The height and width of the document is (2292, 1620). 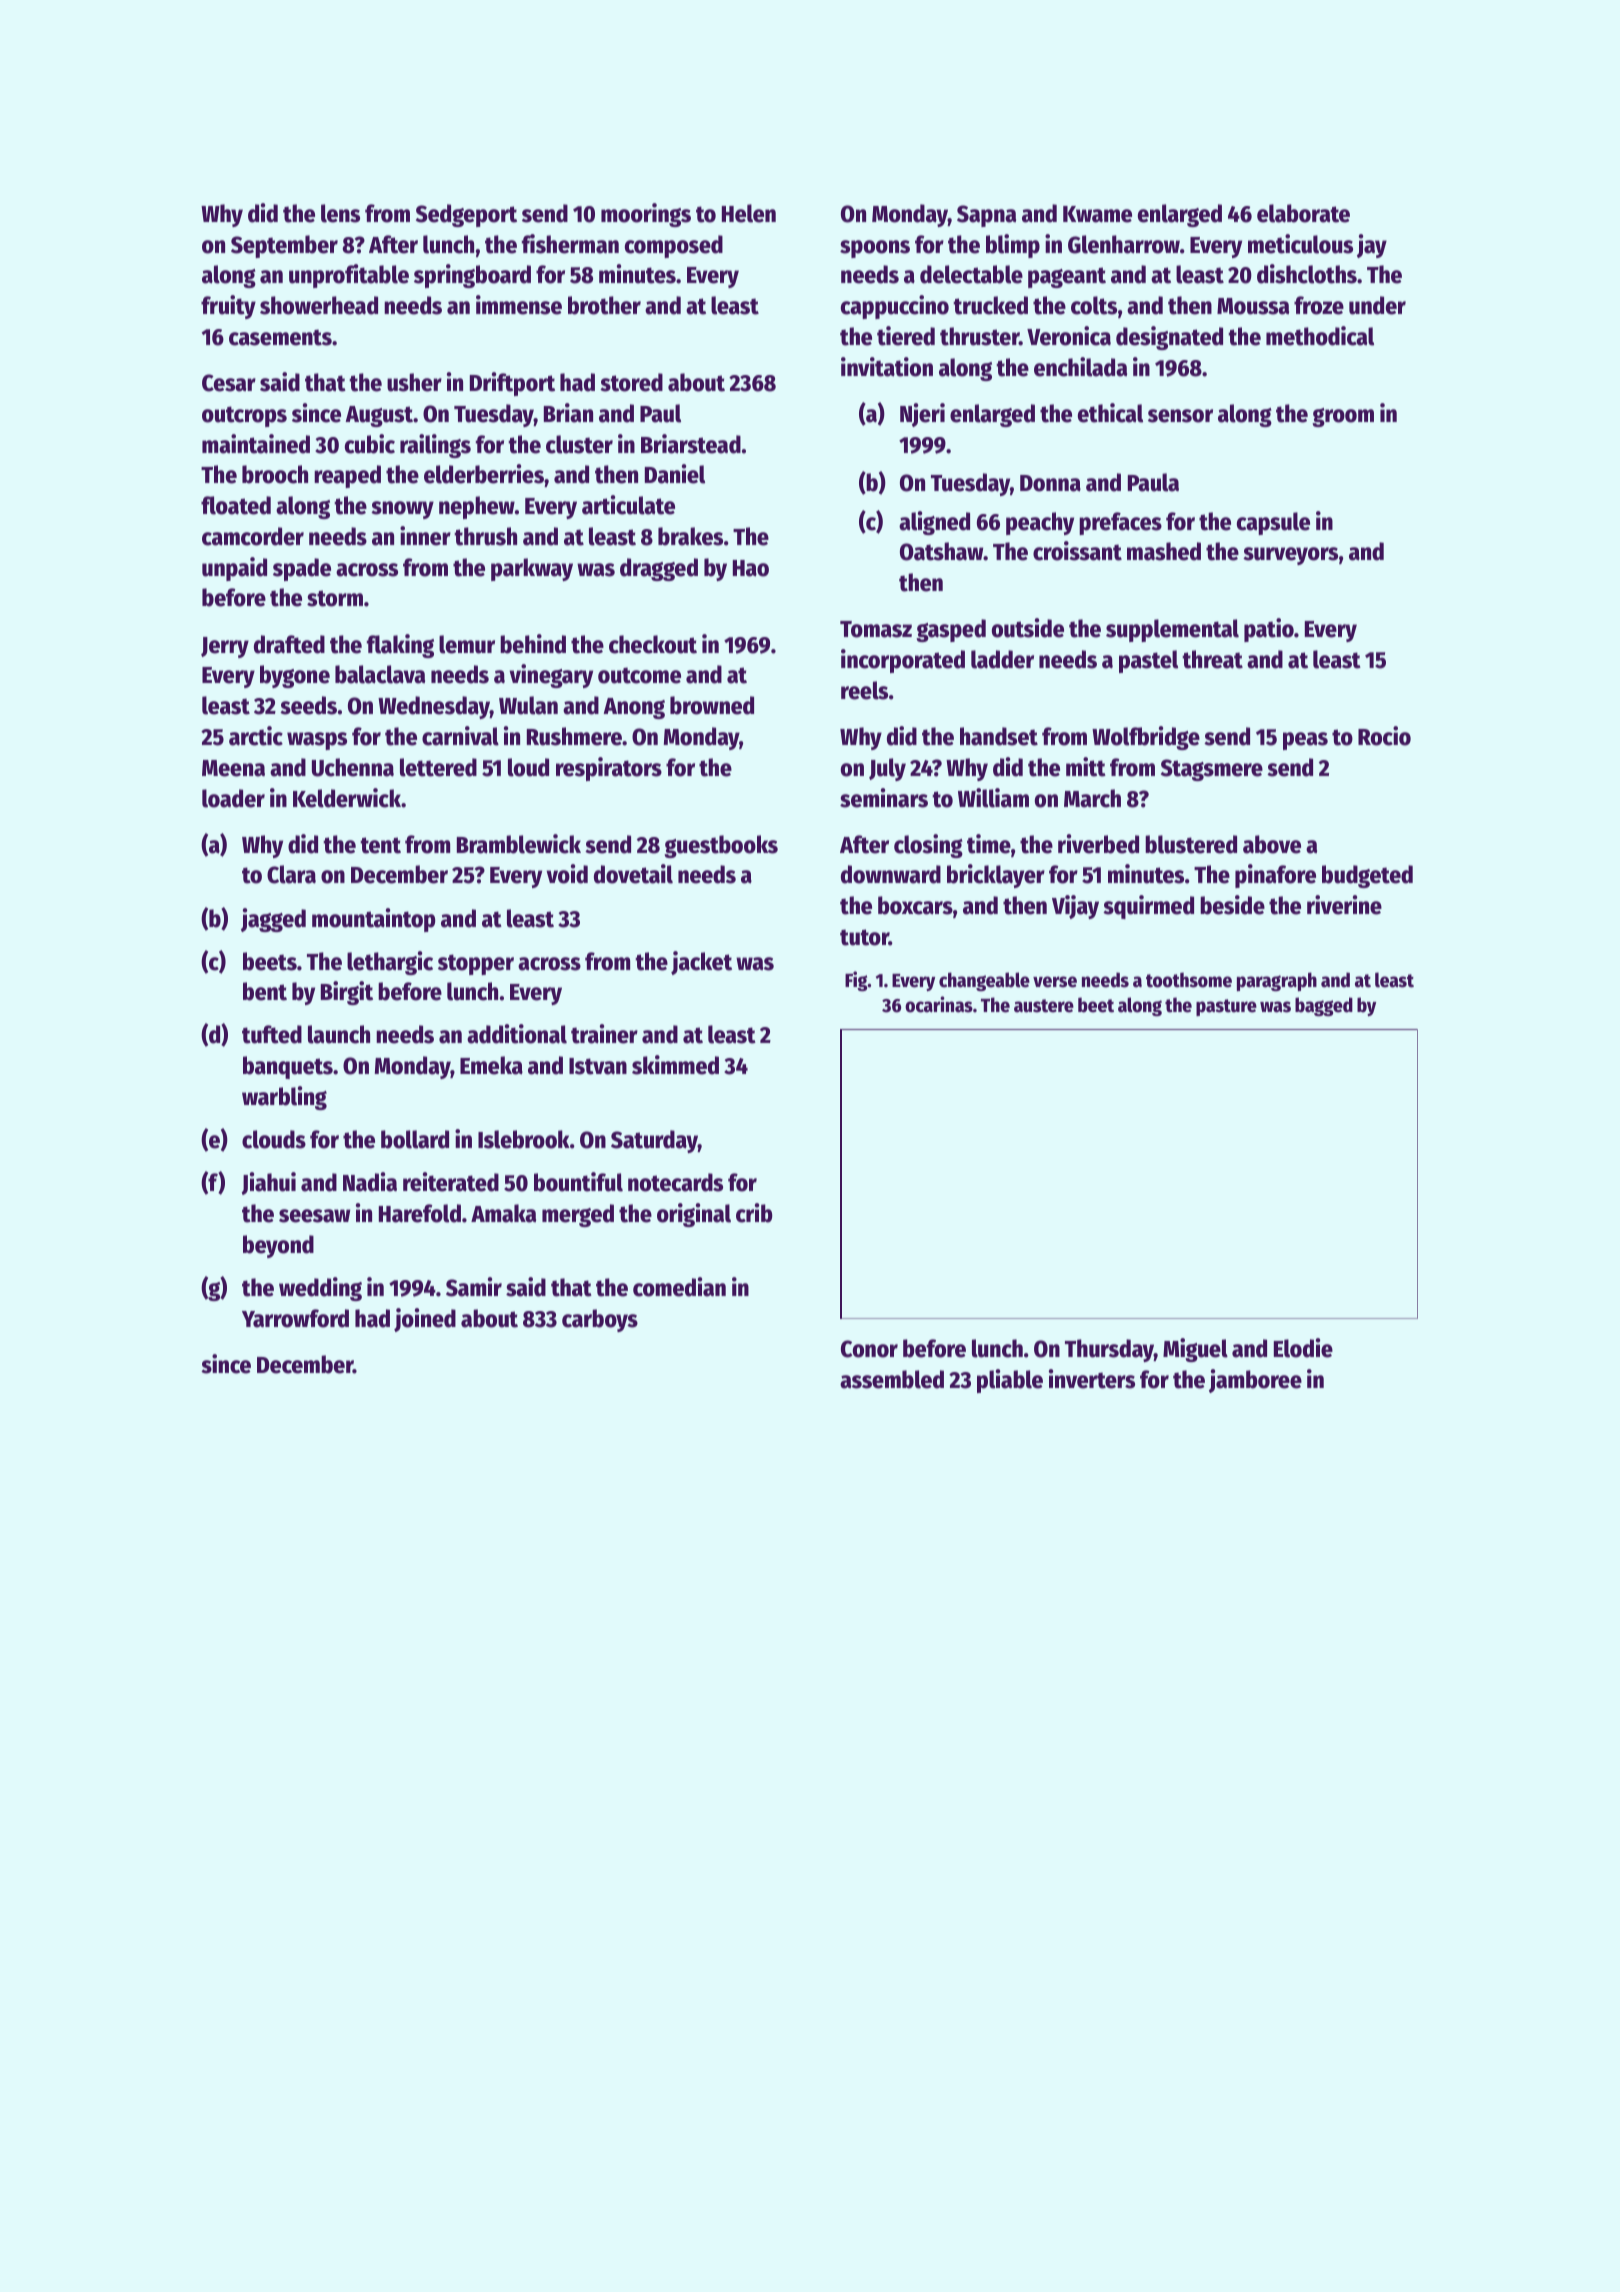 I want to click on composed, so click(x=674, y=246).
